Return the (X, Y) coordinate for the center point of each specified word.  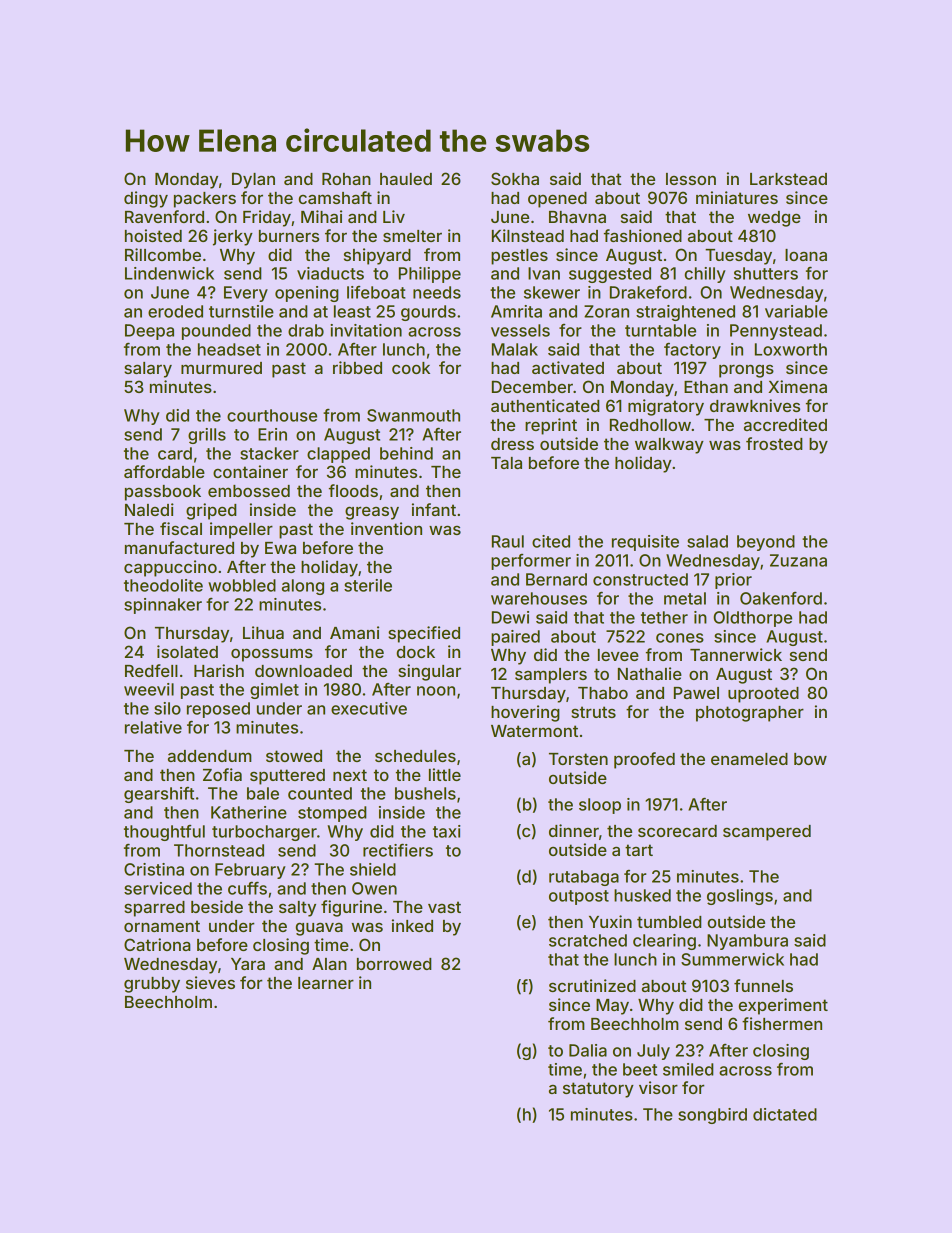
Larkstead (788, 179)
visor (658, 1087)
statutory (598, 1090)
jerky (233, 237)
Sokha (515, 178)
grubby (152, 985)
